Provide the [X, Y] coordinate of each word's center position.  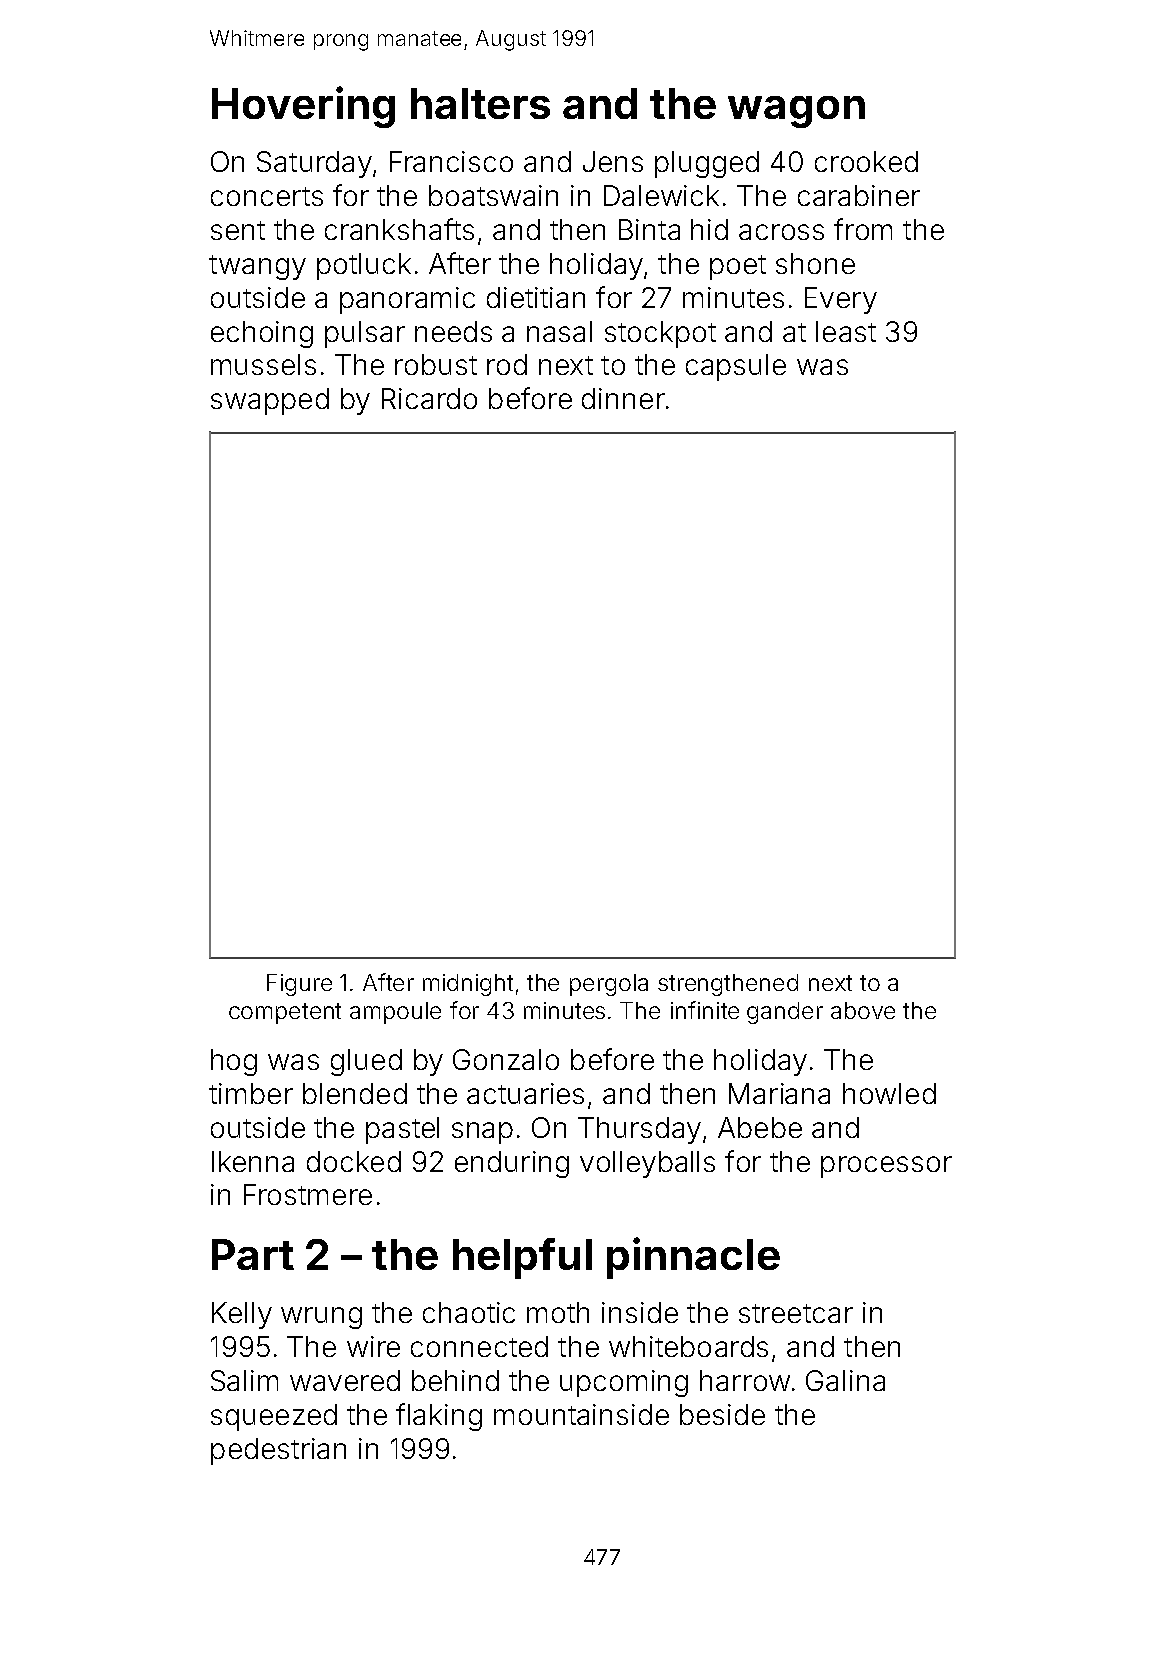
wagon [796, 112]
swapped [270, 401]
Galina [845, 1380]
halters [480, 103]
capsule [736, 367]
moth [558, 1312]
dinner [623, 398]
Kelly [242, 1315]
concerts [267, 196]
